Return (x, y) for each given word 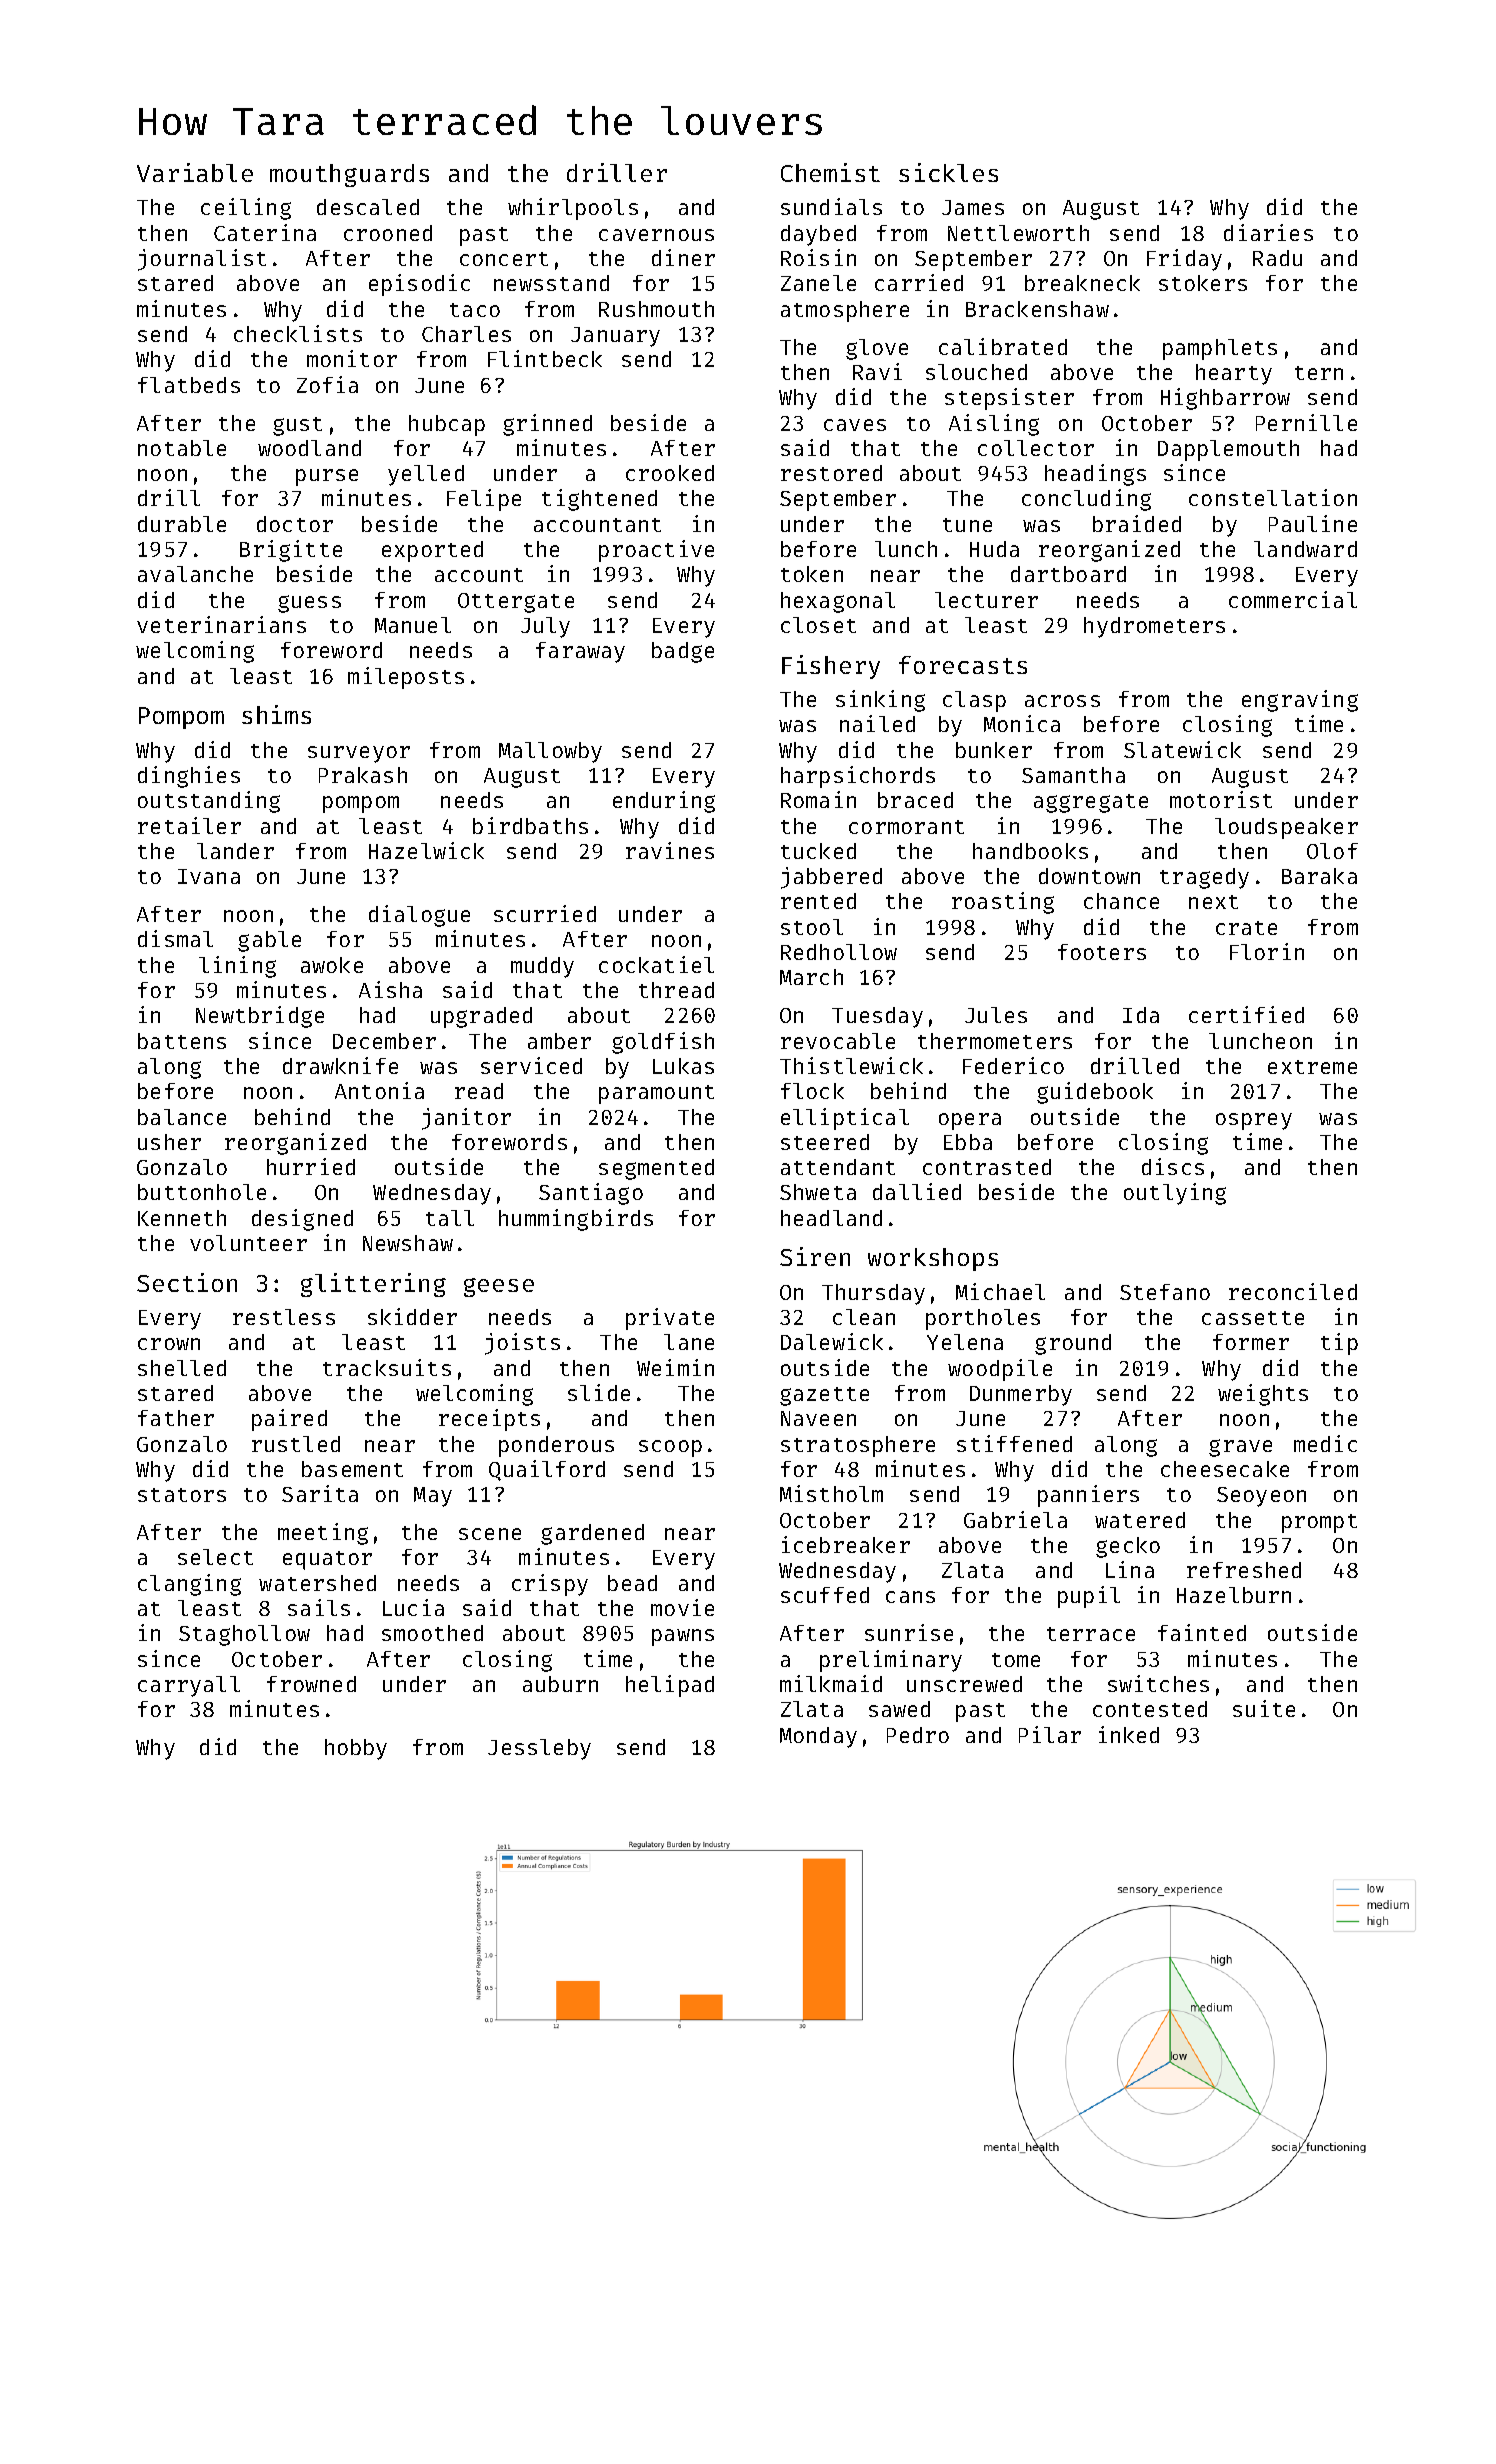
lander (235, 851)
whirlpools (573, 209)
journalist (202, 260)
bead (632, 1583)
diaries (1268, 232)
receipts (489, 1420)
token (812, 574)
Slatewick (1182, 749)
